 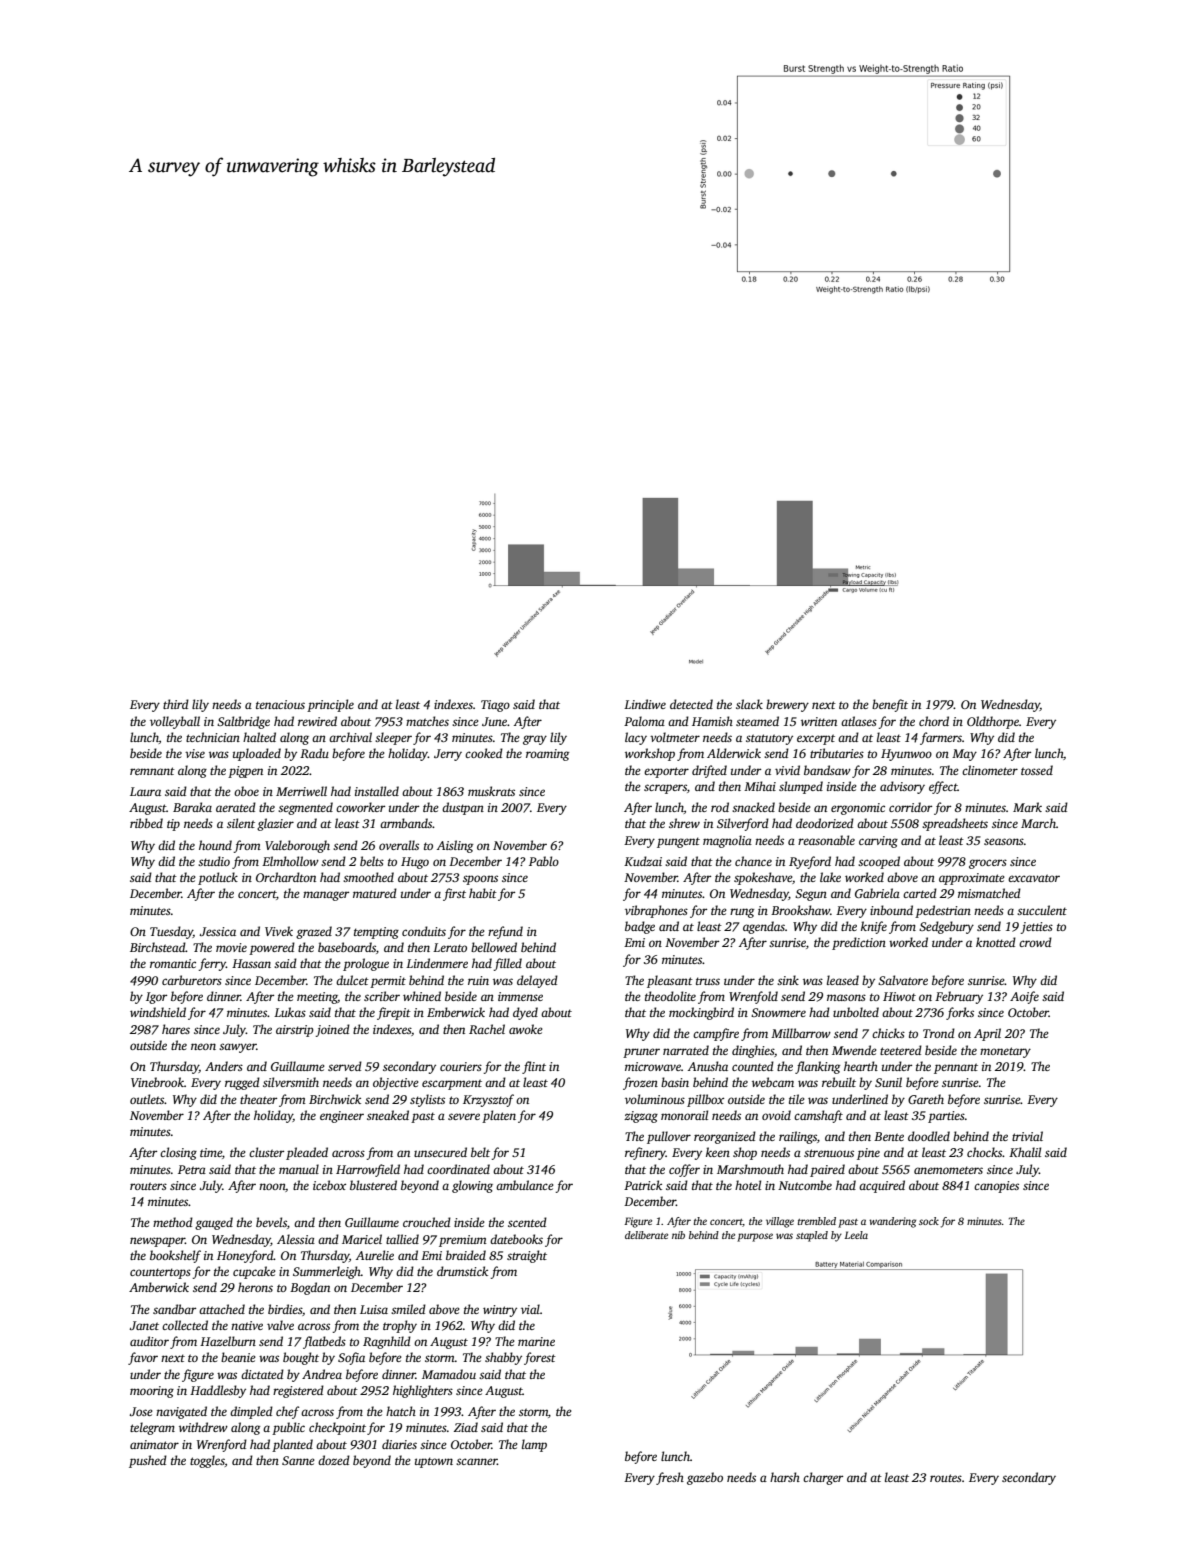 What do you see at coordinates (335, 1099) in the screenshot?
I see `Birchwick` at bounding box center [335, 1099].
